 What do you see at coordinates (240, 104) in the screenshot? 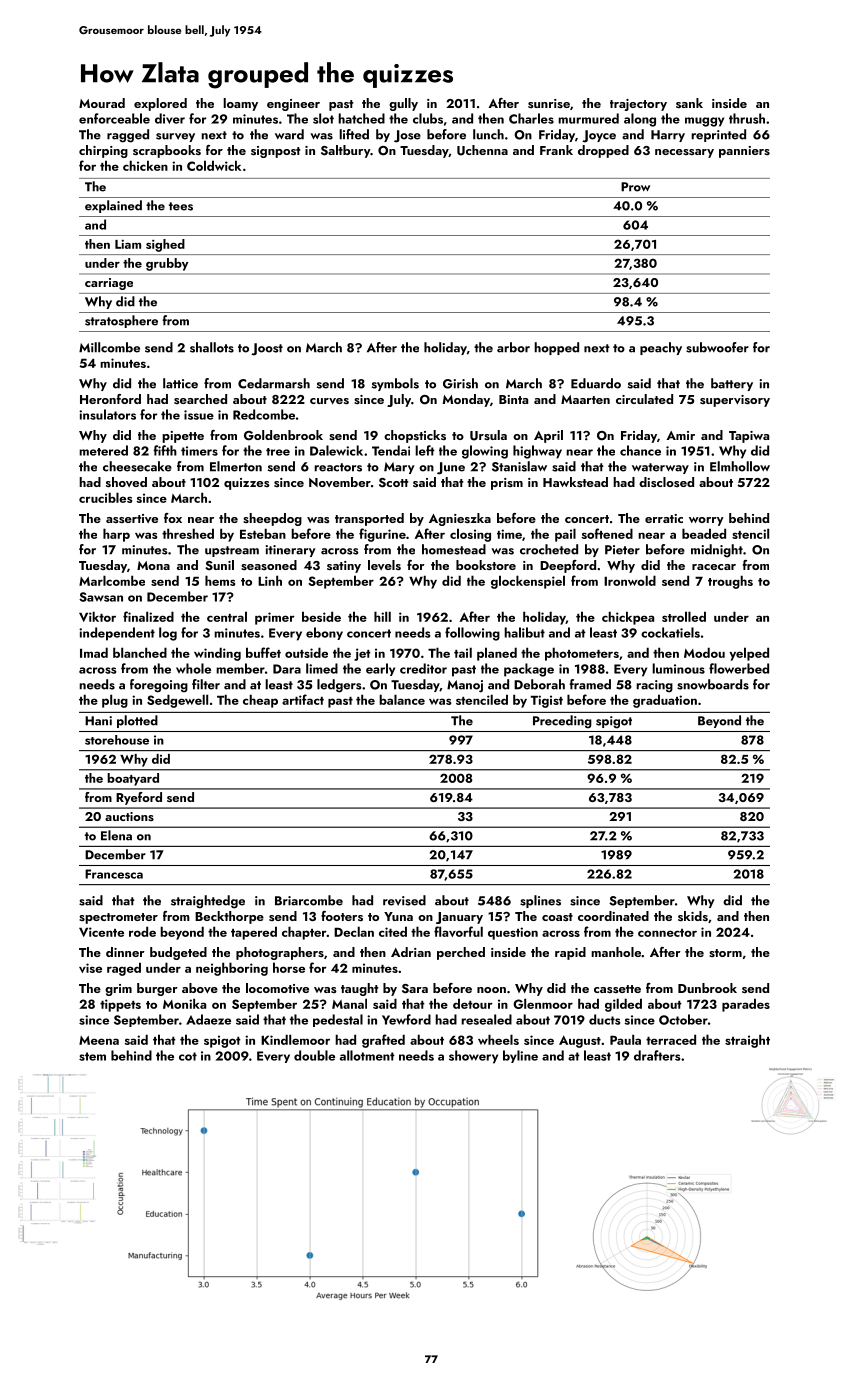
I see `loamy` at bounding box center [240, 104].
